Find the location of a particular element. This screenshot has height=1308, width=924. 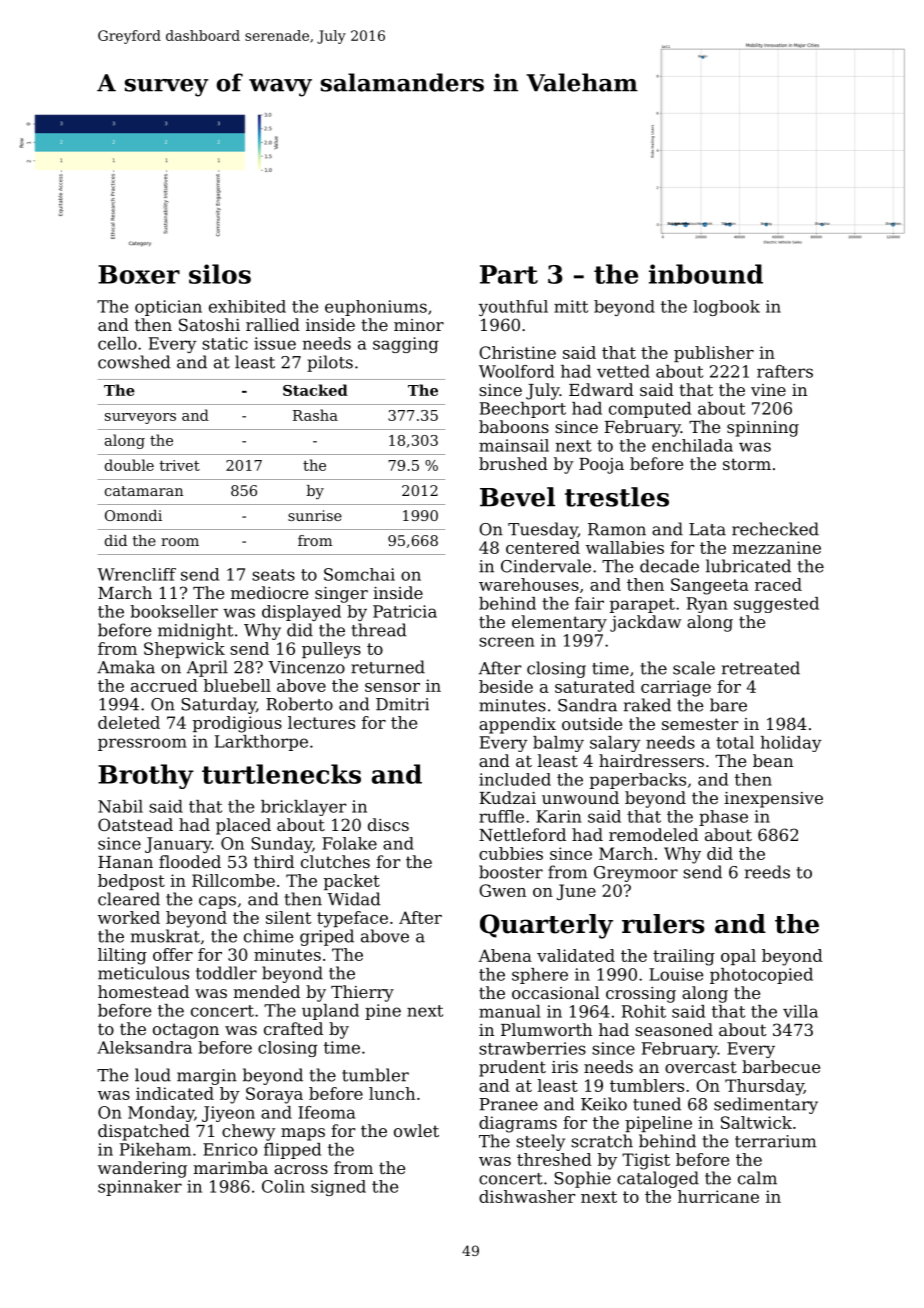

Larkthorpe is located at coordinates (261, 743).
